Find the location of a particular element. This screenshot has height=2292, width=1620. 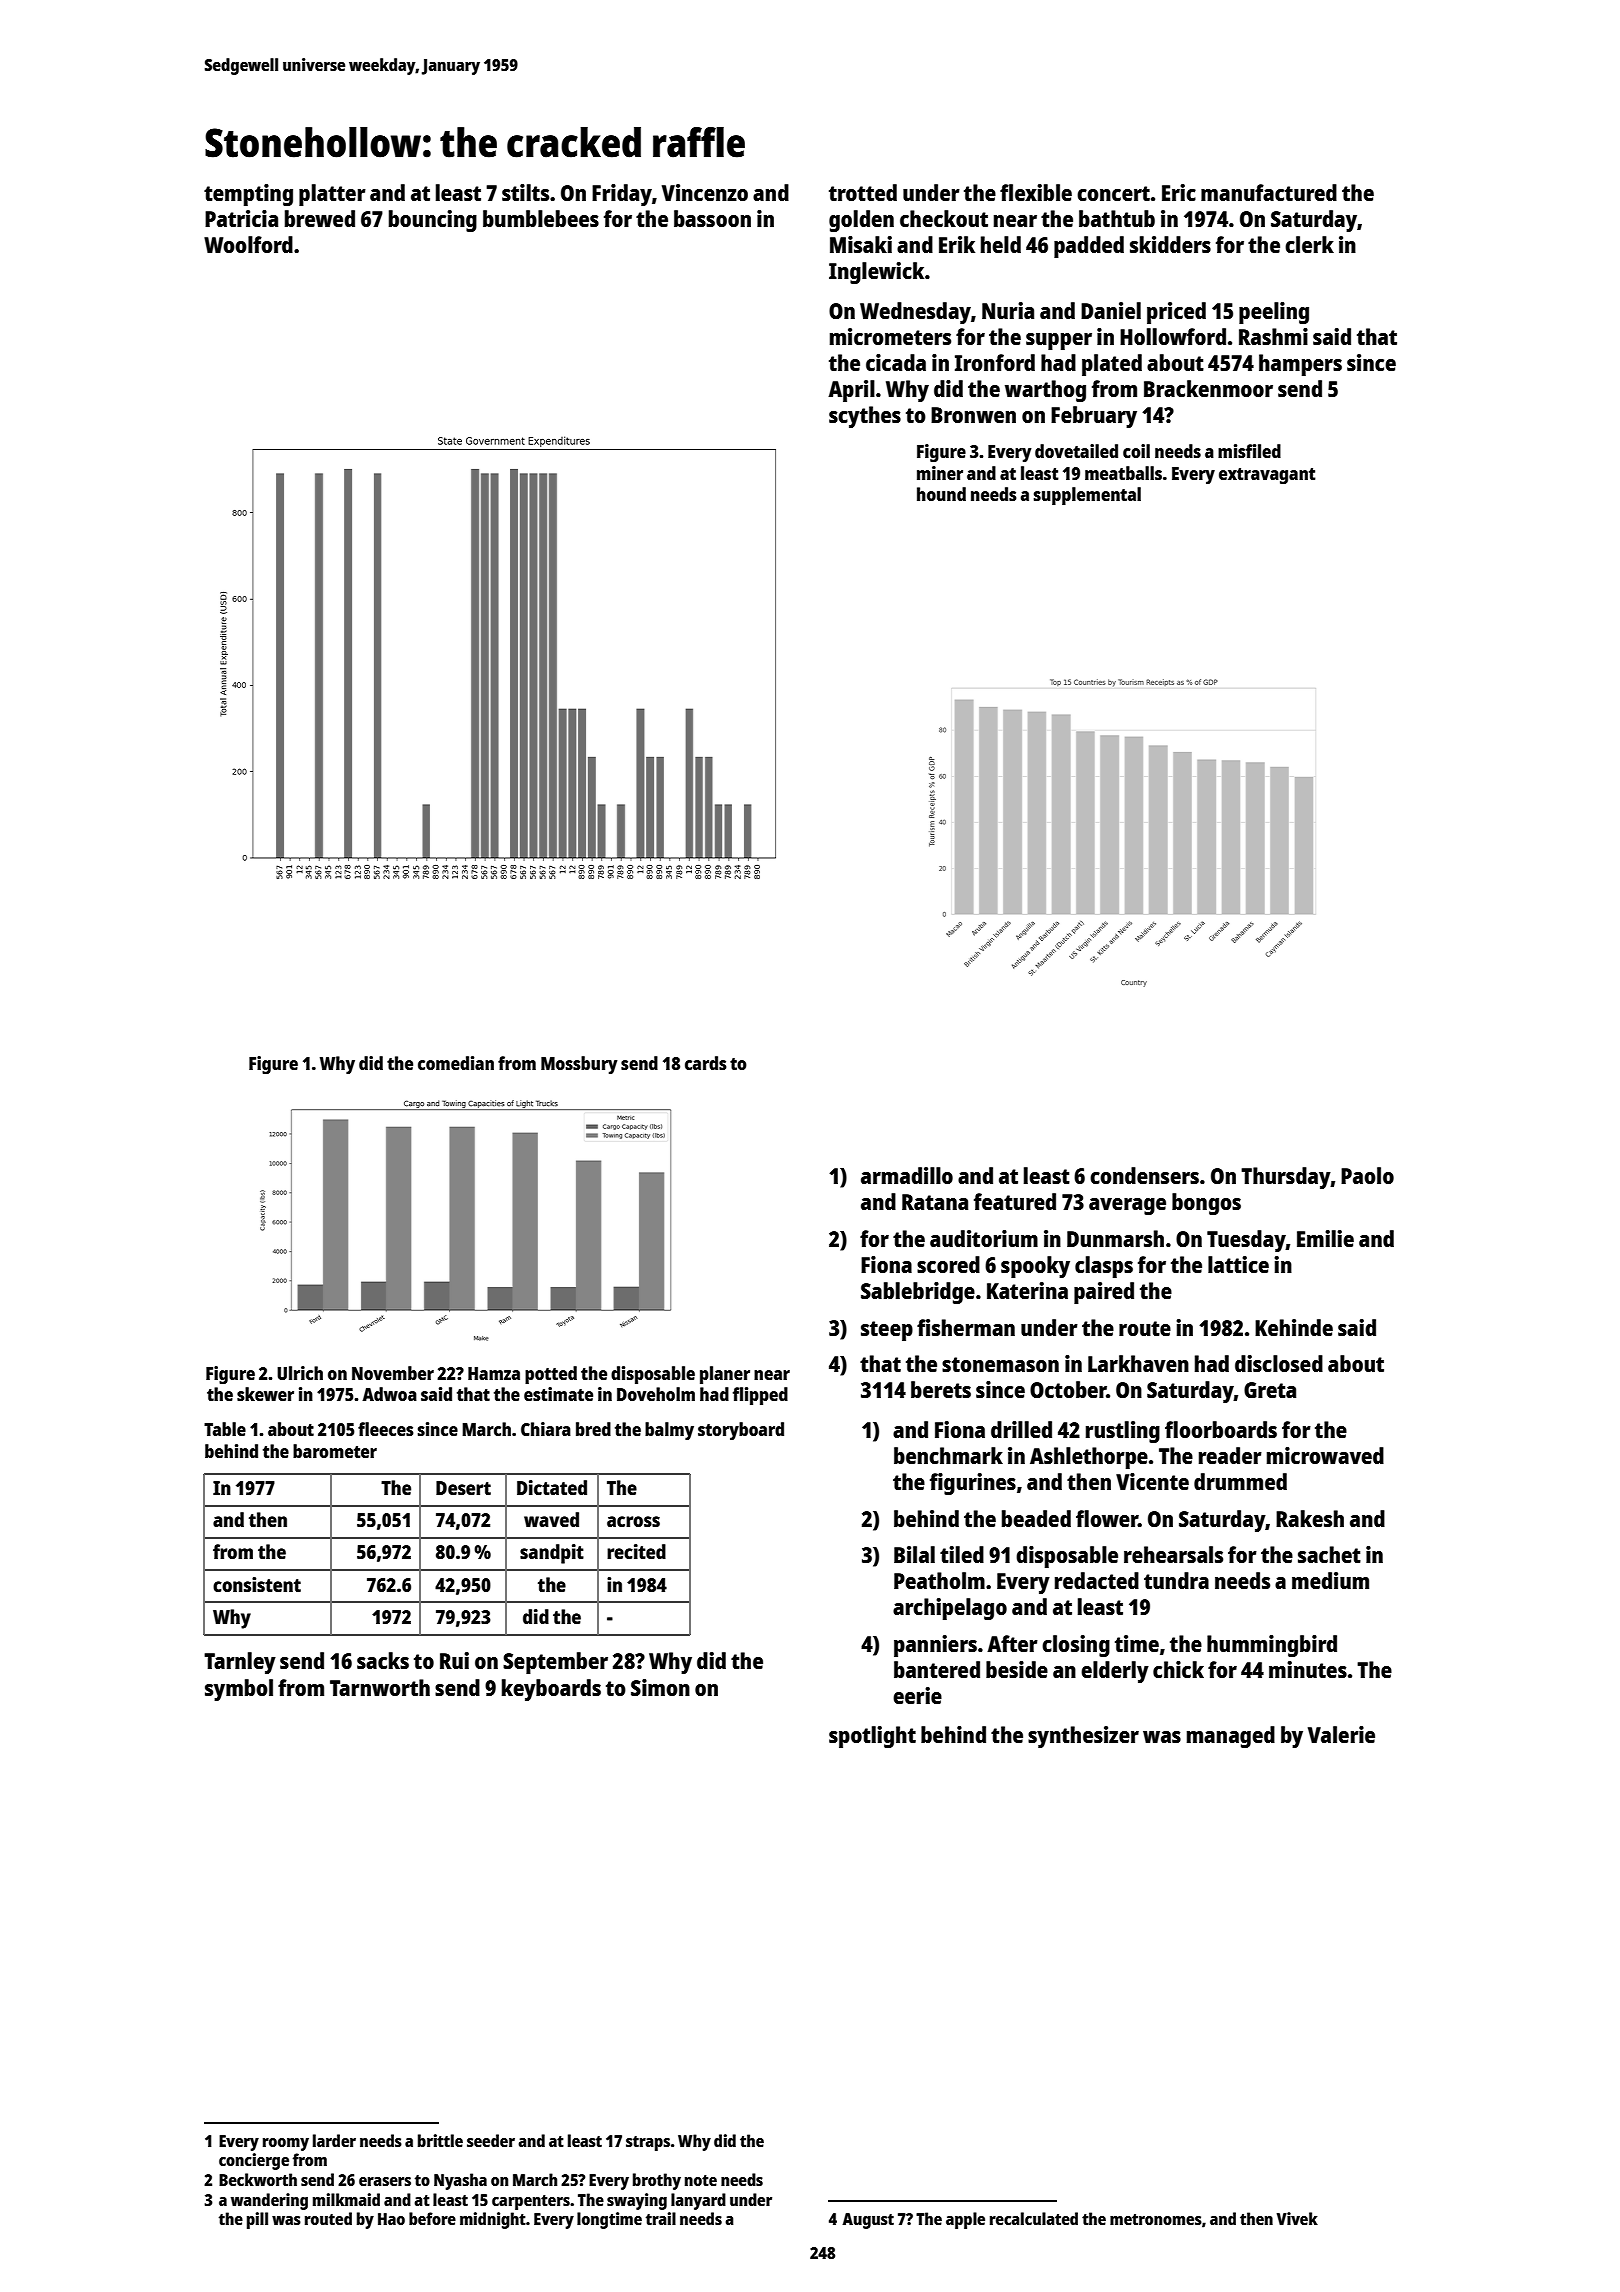

tempting is located at coordinates (248, 195).
